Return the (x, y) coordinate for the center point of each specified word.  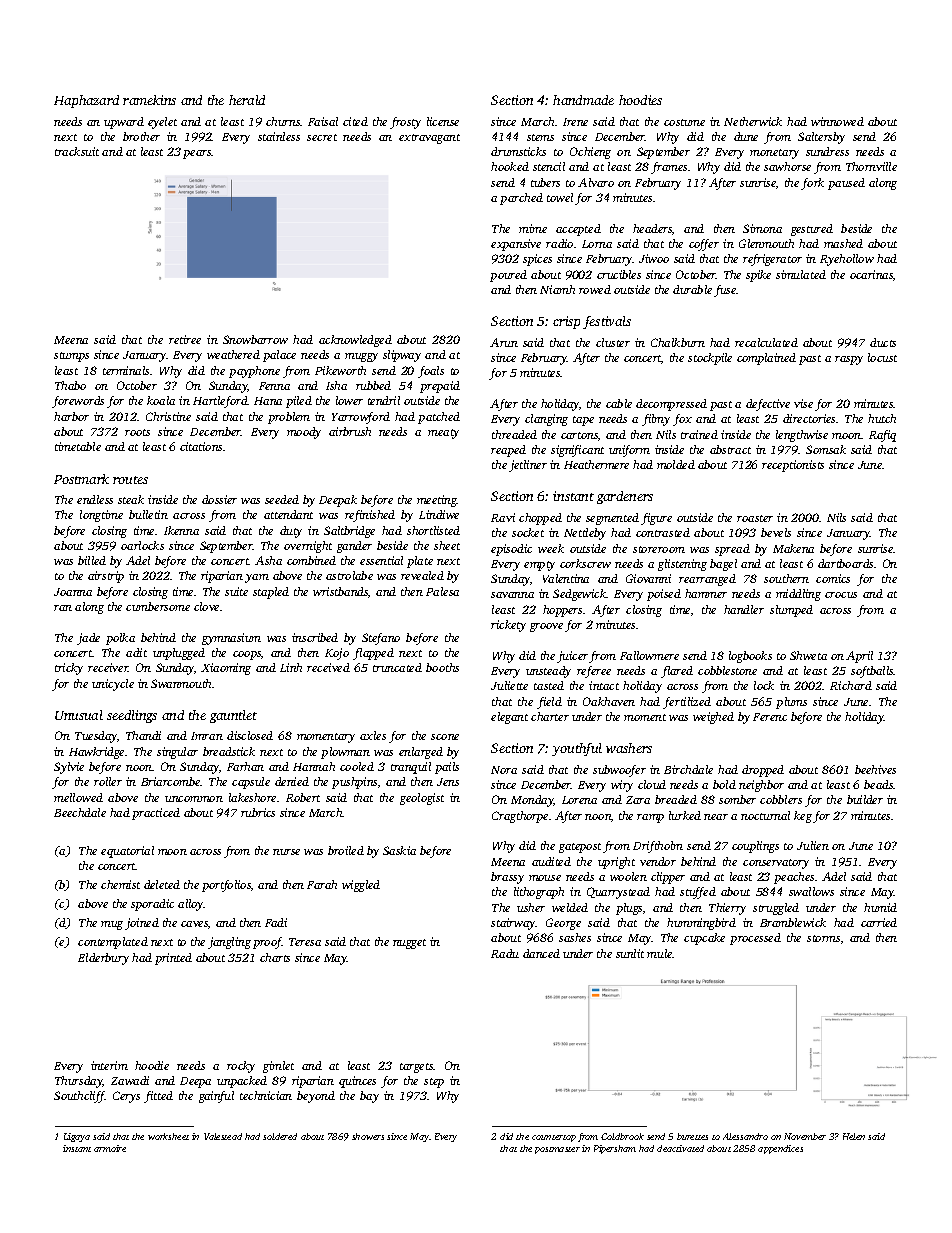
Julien (813, 845)
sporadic (152, 905)
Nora (504, 770)
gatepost (580, 848)
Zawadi (130, 1080)
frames (669, 168)
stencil (549, 166)
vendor (658, 861)
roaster (755, 518)
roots (137, 432)
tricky (69, 669)
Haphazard (86, 101)
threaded (514, 434)
